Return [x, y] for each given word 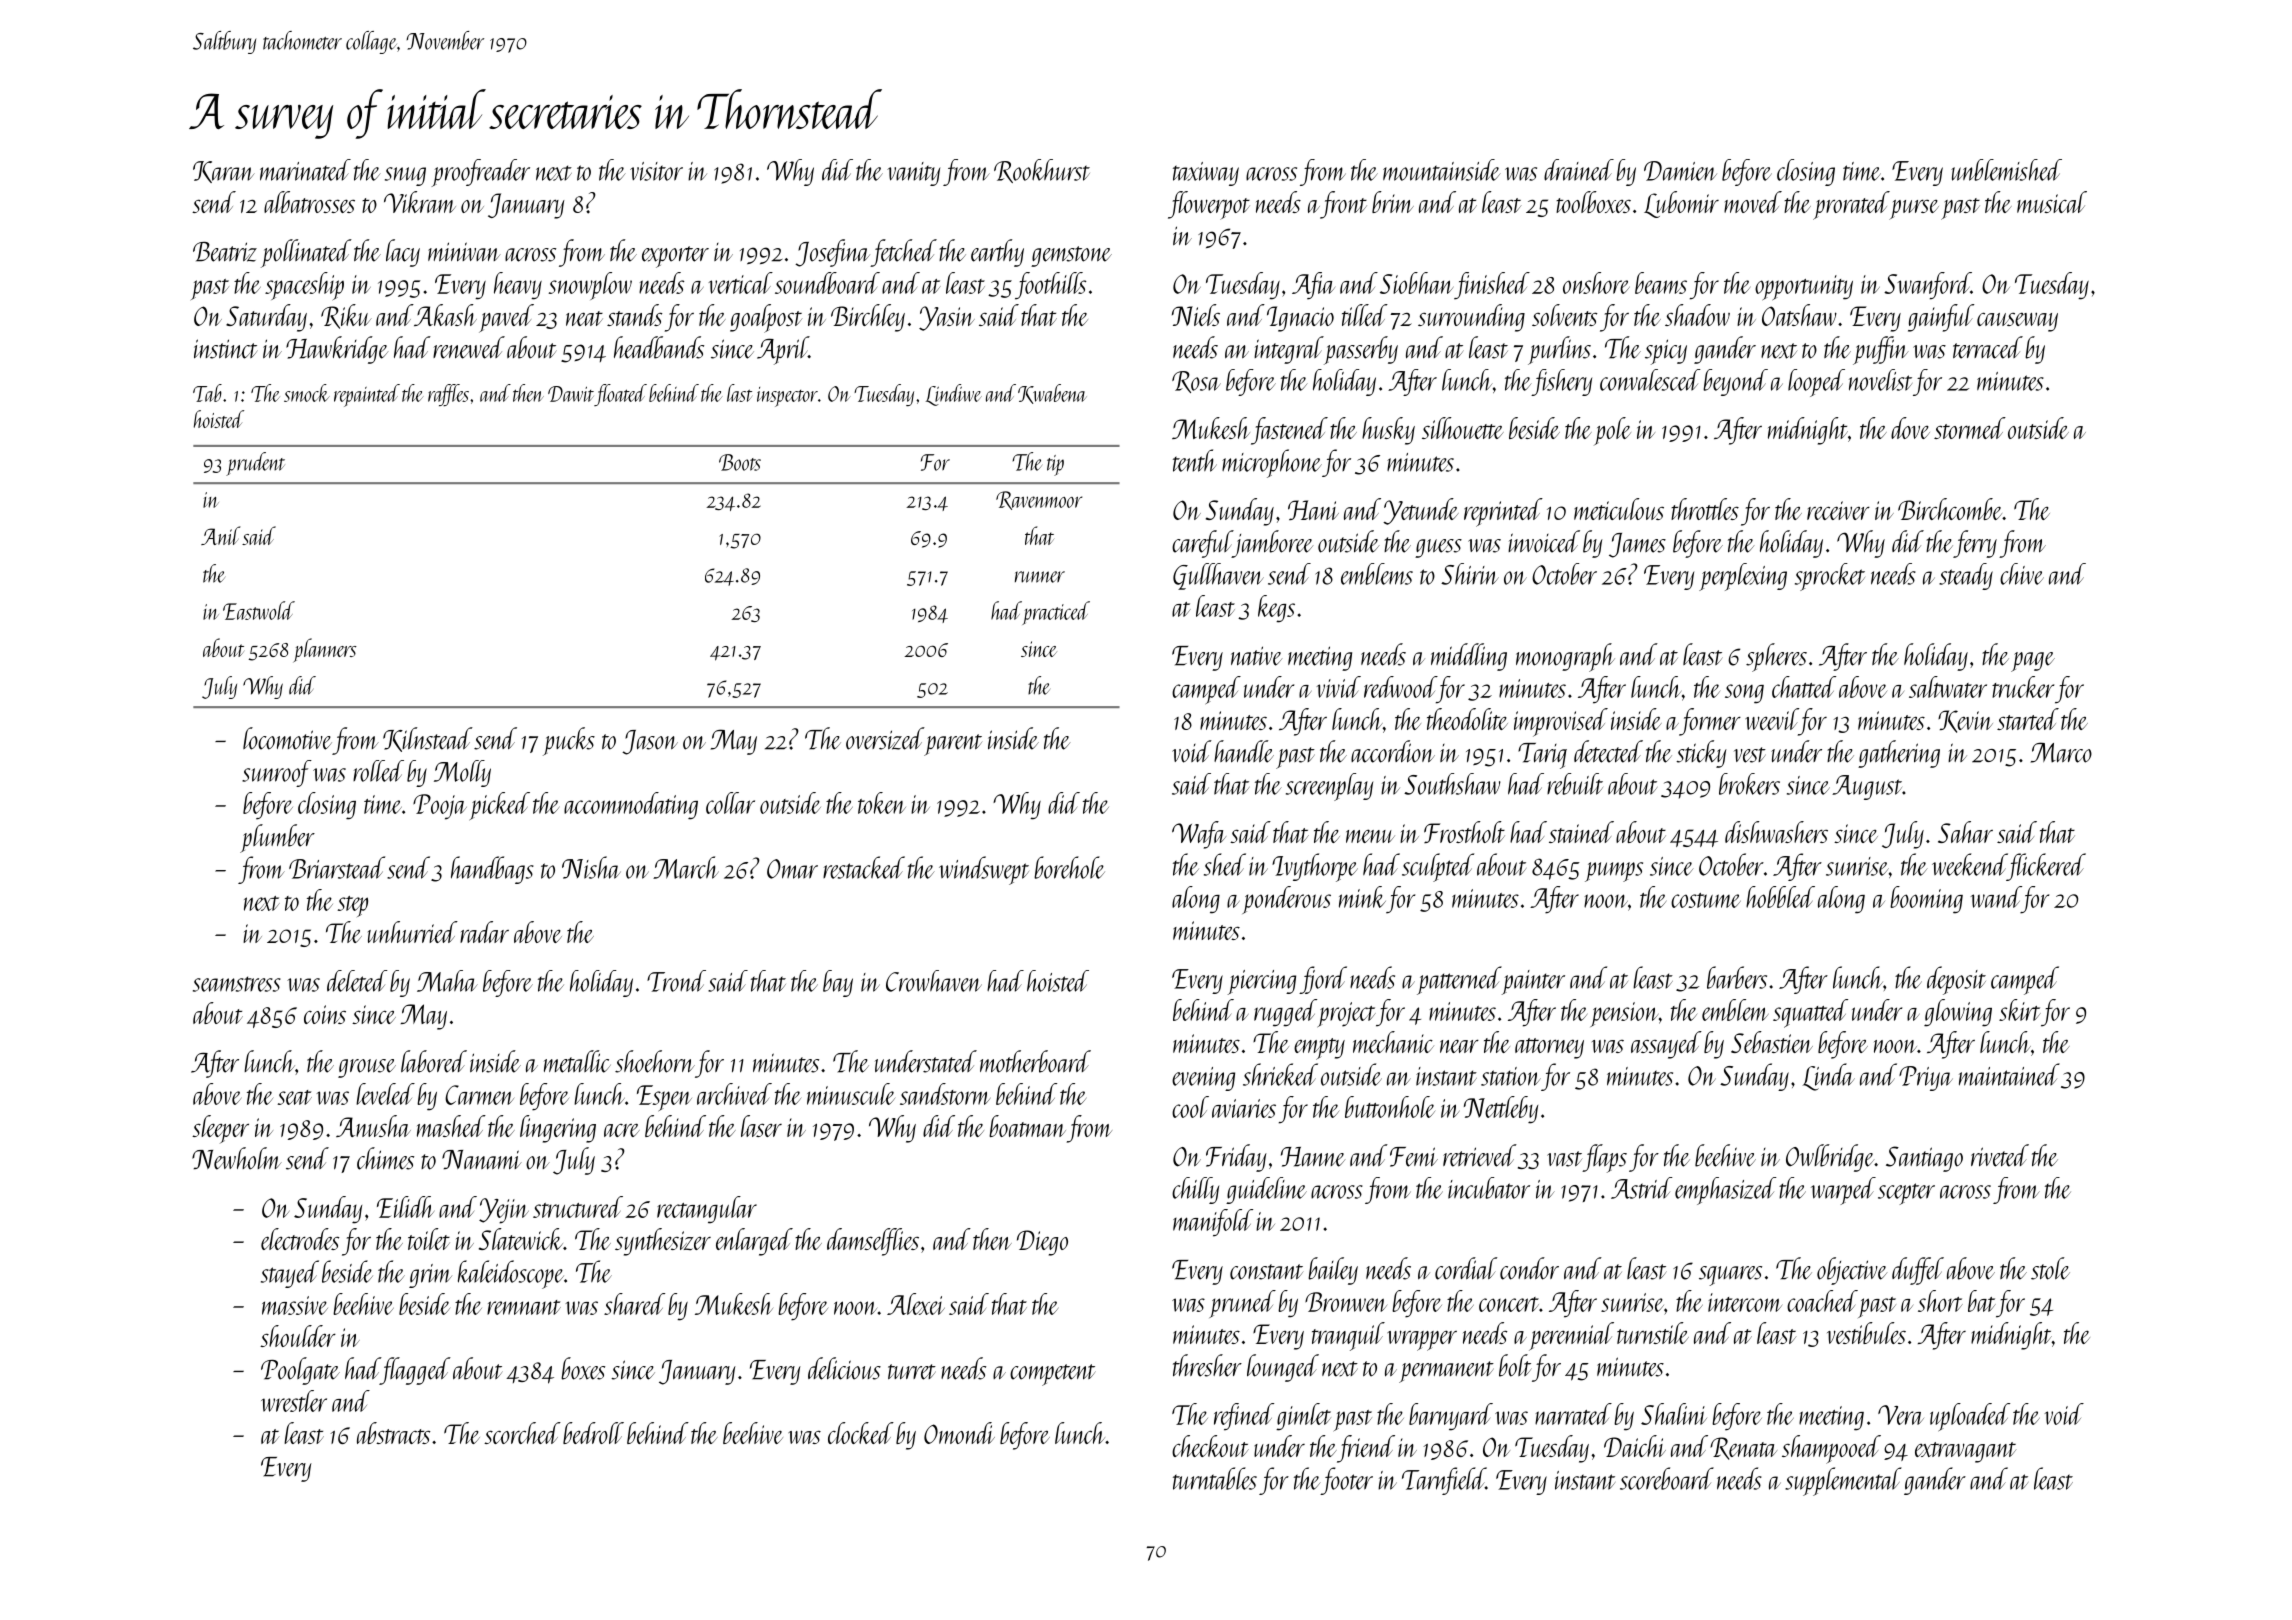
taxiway [1206, 174]
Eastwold [259, 610]
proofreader [480, 173]
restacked [864, 867]
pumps [1614, 872]
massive [295, 1305]
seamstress [237, 984]
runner [1040, 577]
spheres [1776, 657]
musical [2052, 202]
